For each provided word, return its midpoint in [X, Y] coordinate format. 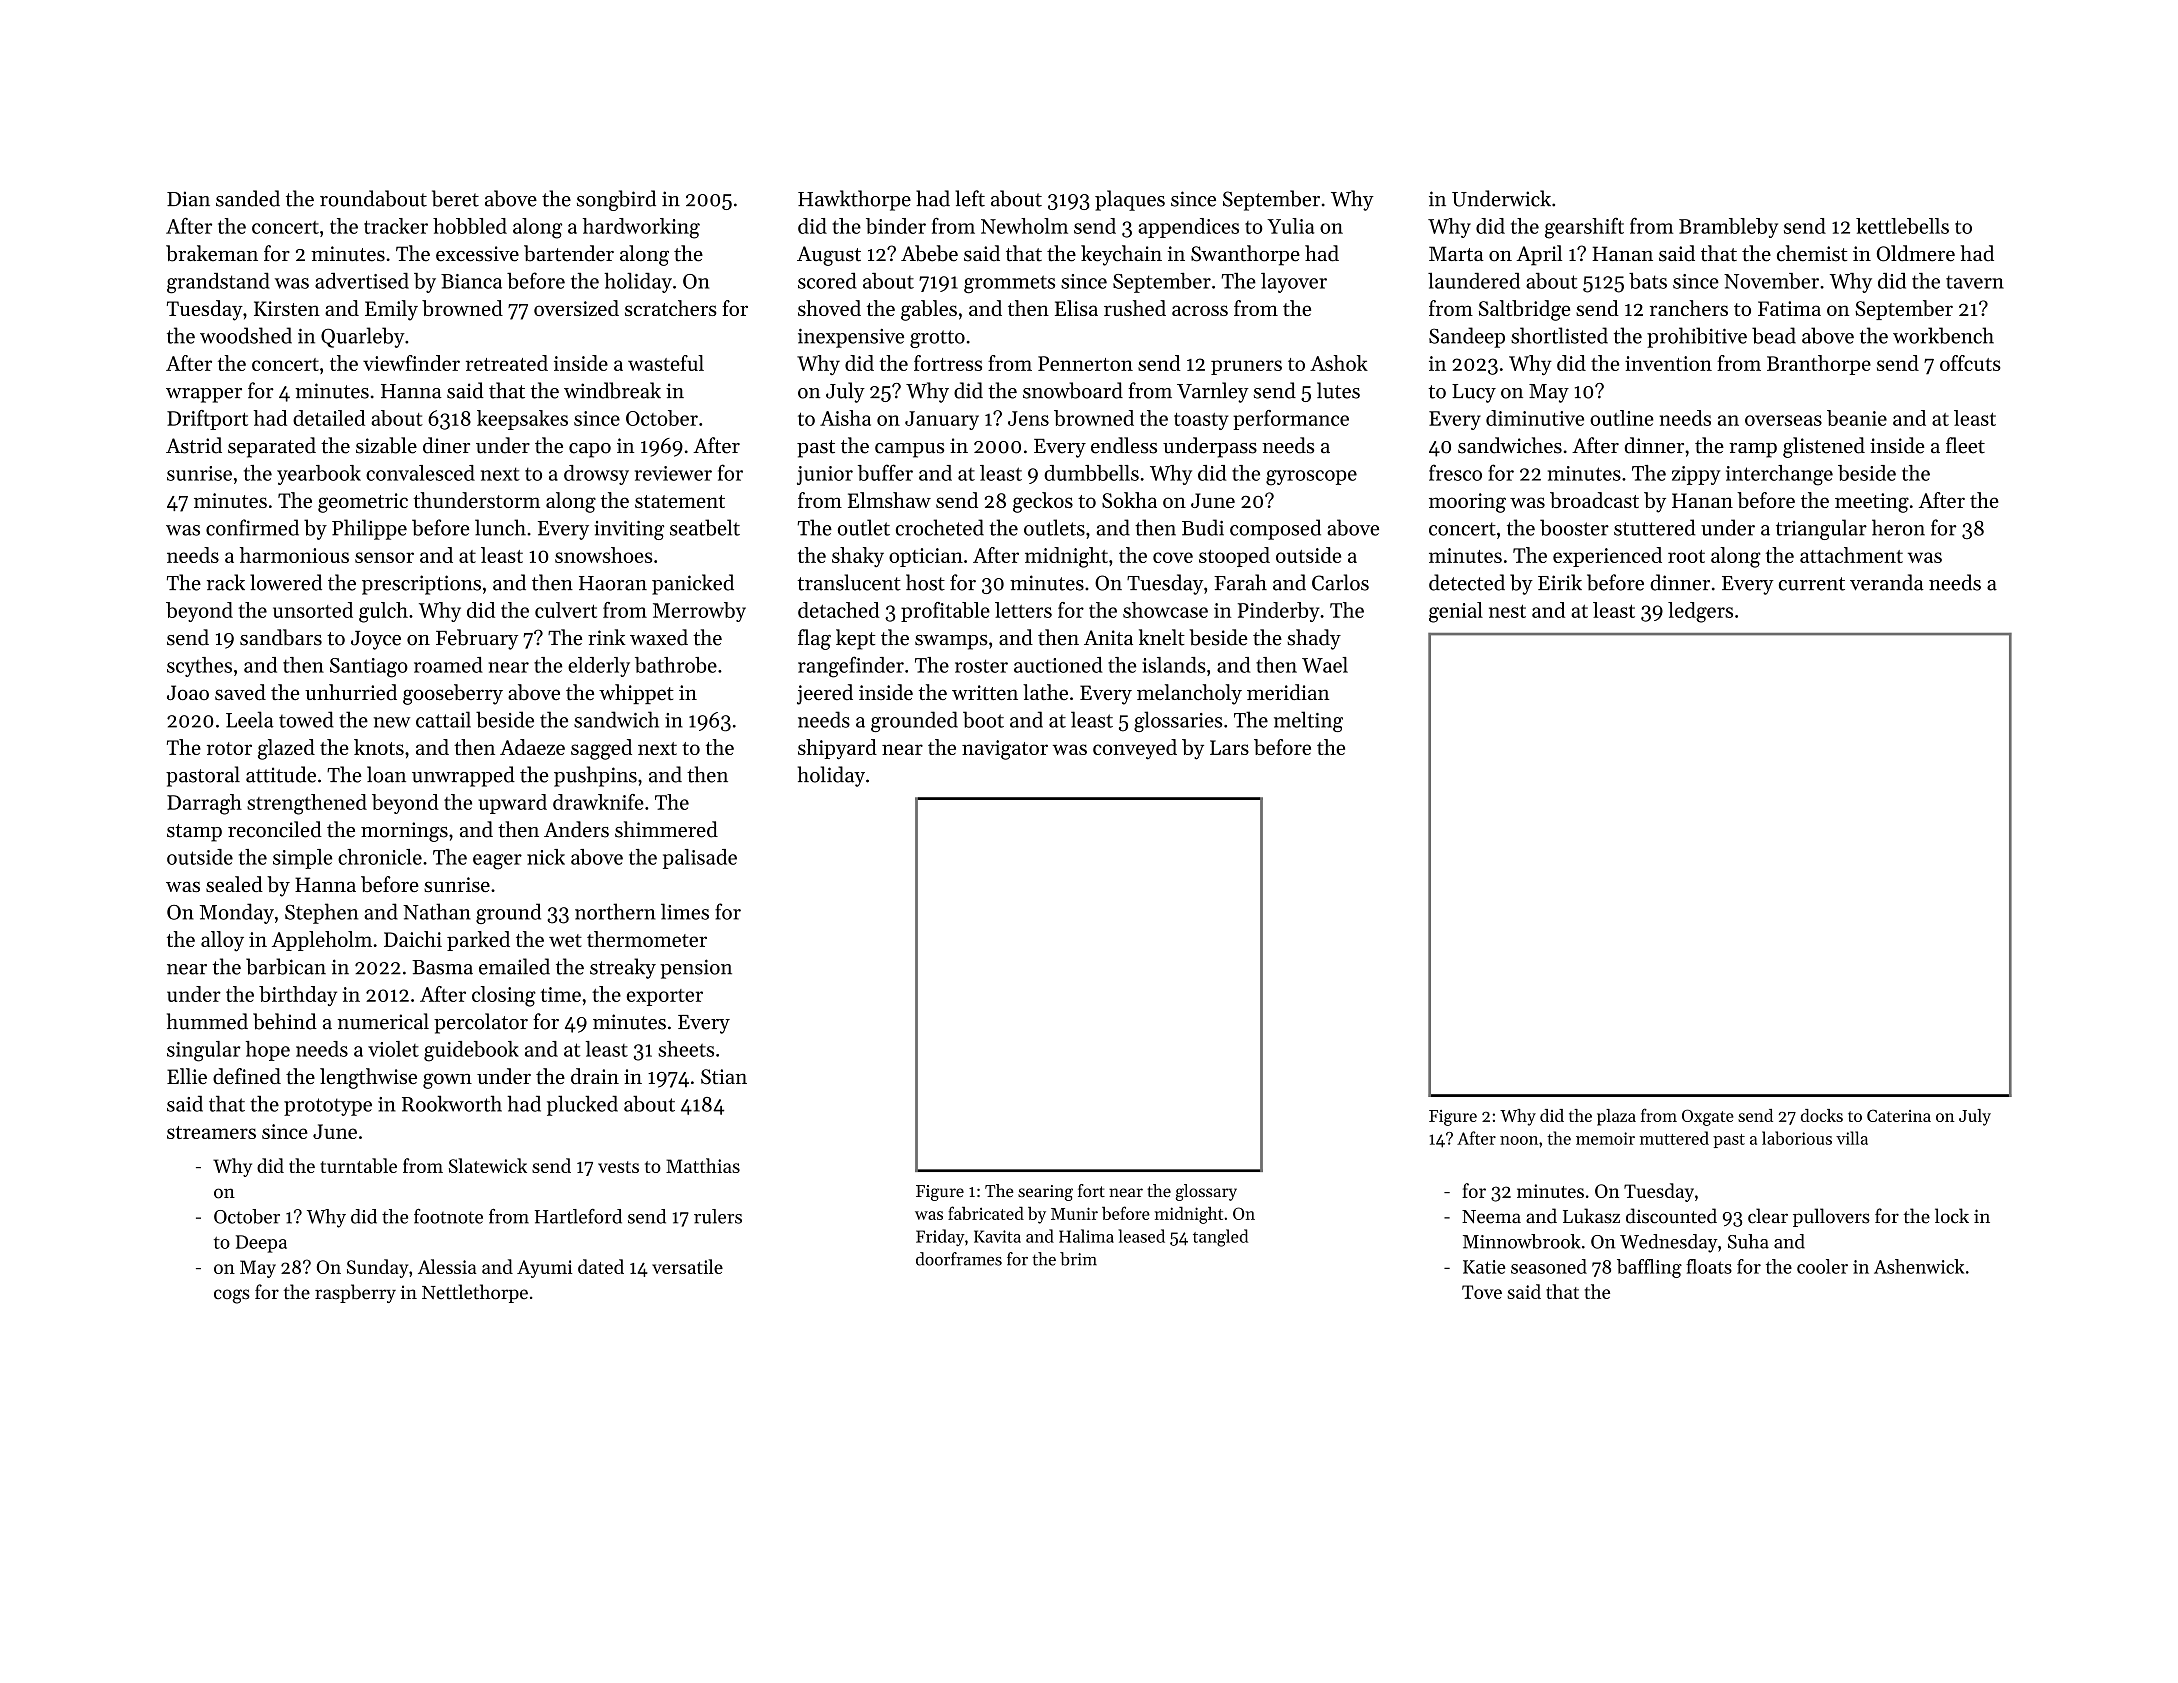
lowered [286, 582]
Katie [1484, 1267]
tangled [1220, 1238]
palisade [700, 859]
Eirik [1560, 582]
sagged [601, 749]
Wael [1325, 665]
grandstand [218, 283]
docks [1822, 1115]
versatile [687, 1266]
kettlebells [1902, 226]
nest [1507, 611]
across [1200, 310]
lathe [1045, 692]
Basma [442, 967]
